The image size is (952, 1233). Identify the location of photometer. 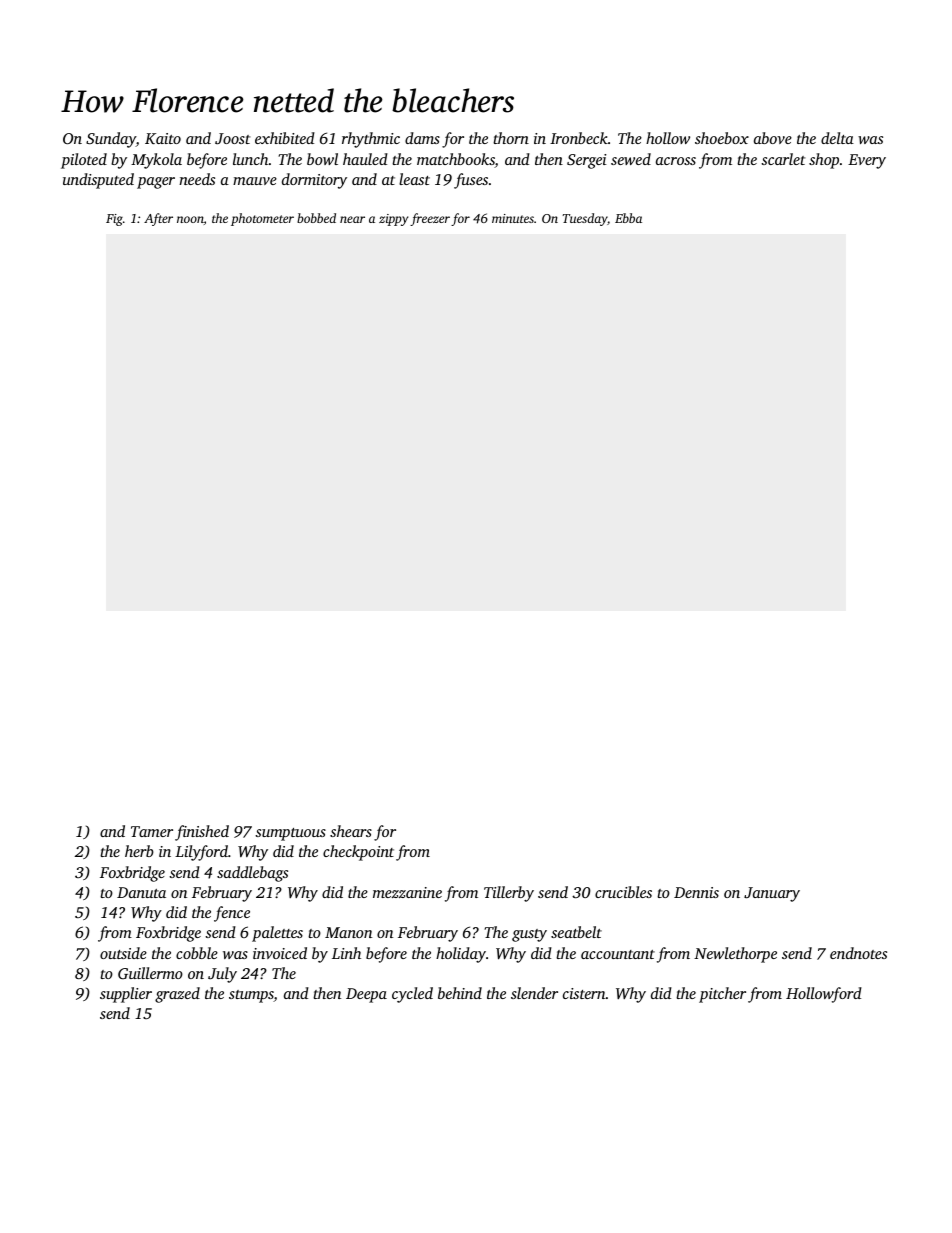
(262, 219).
